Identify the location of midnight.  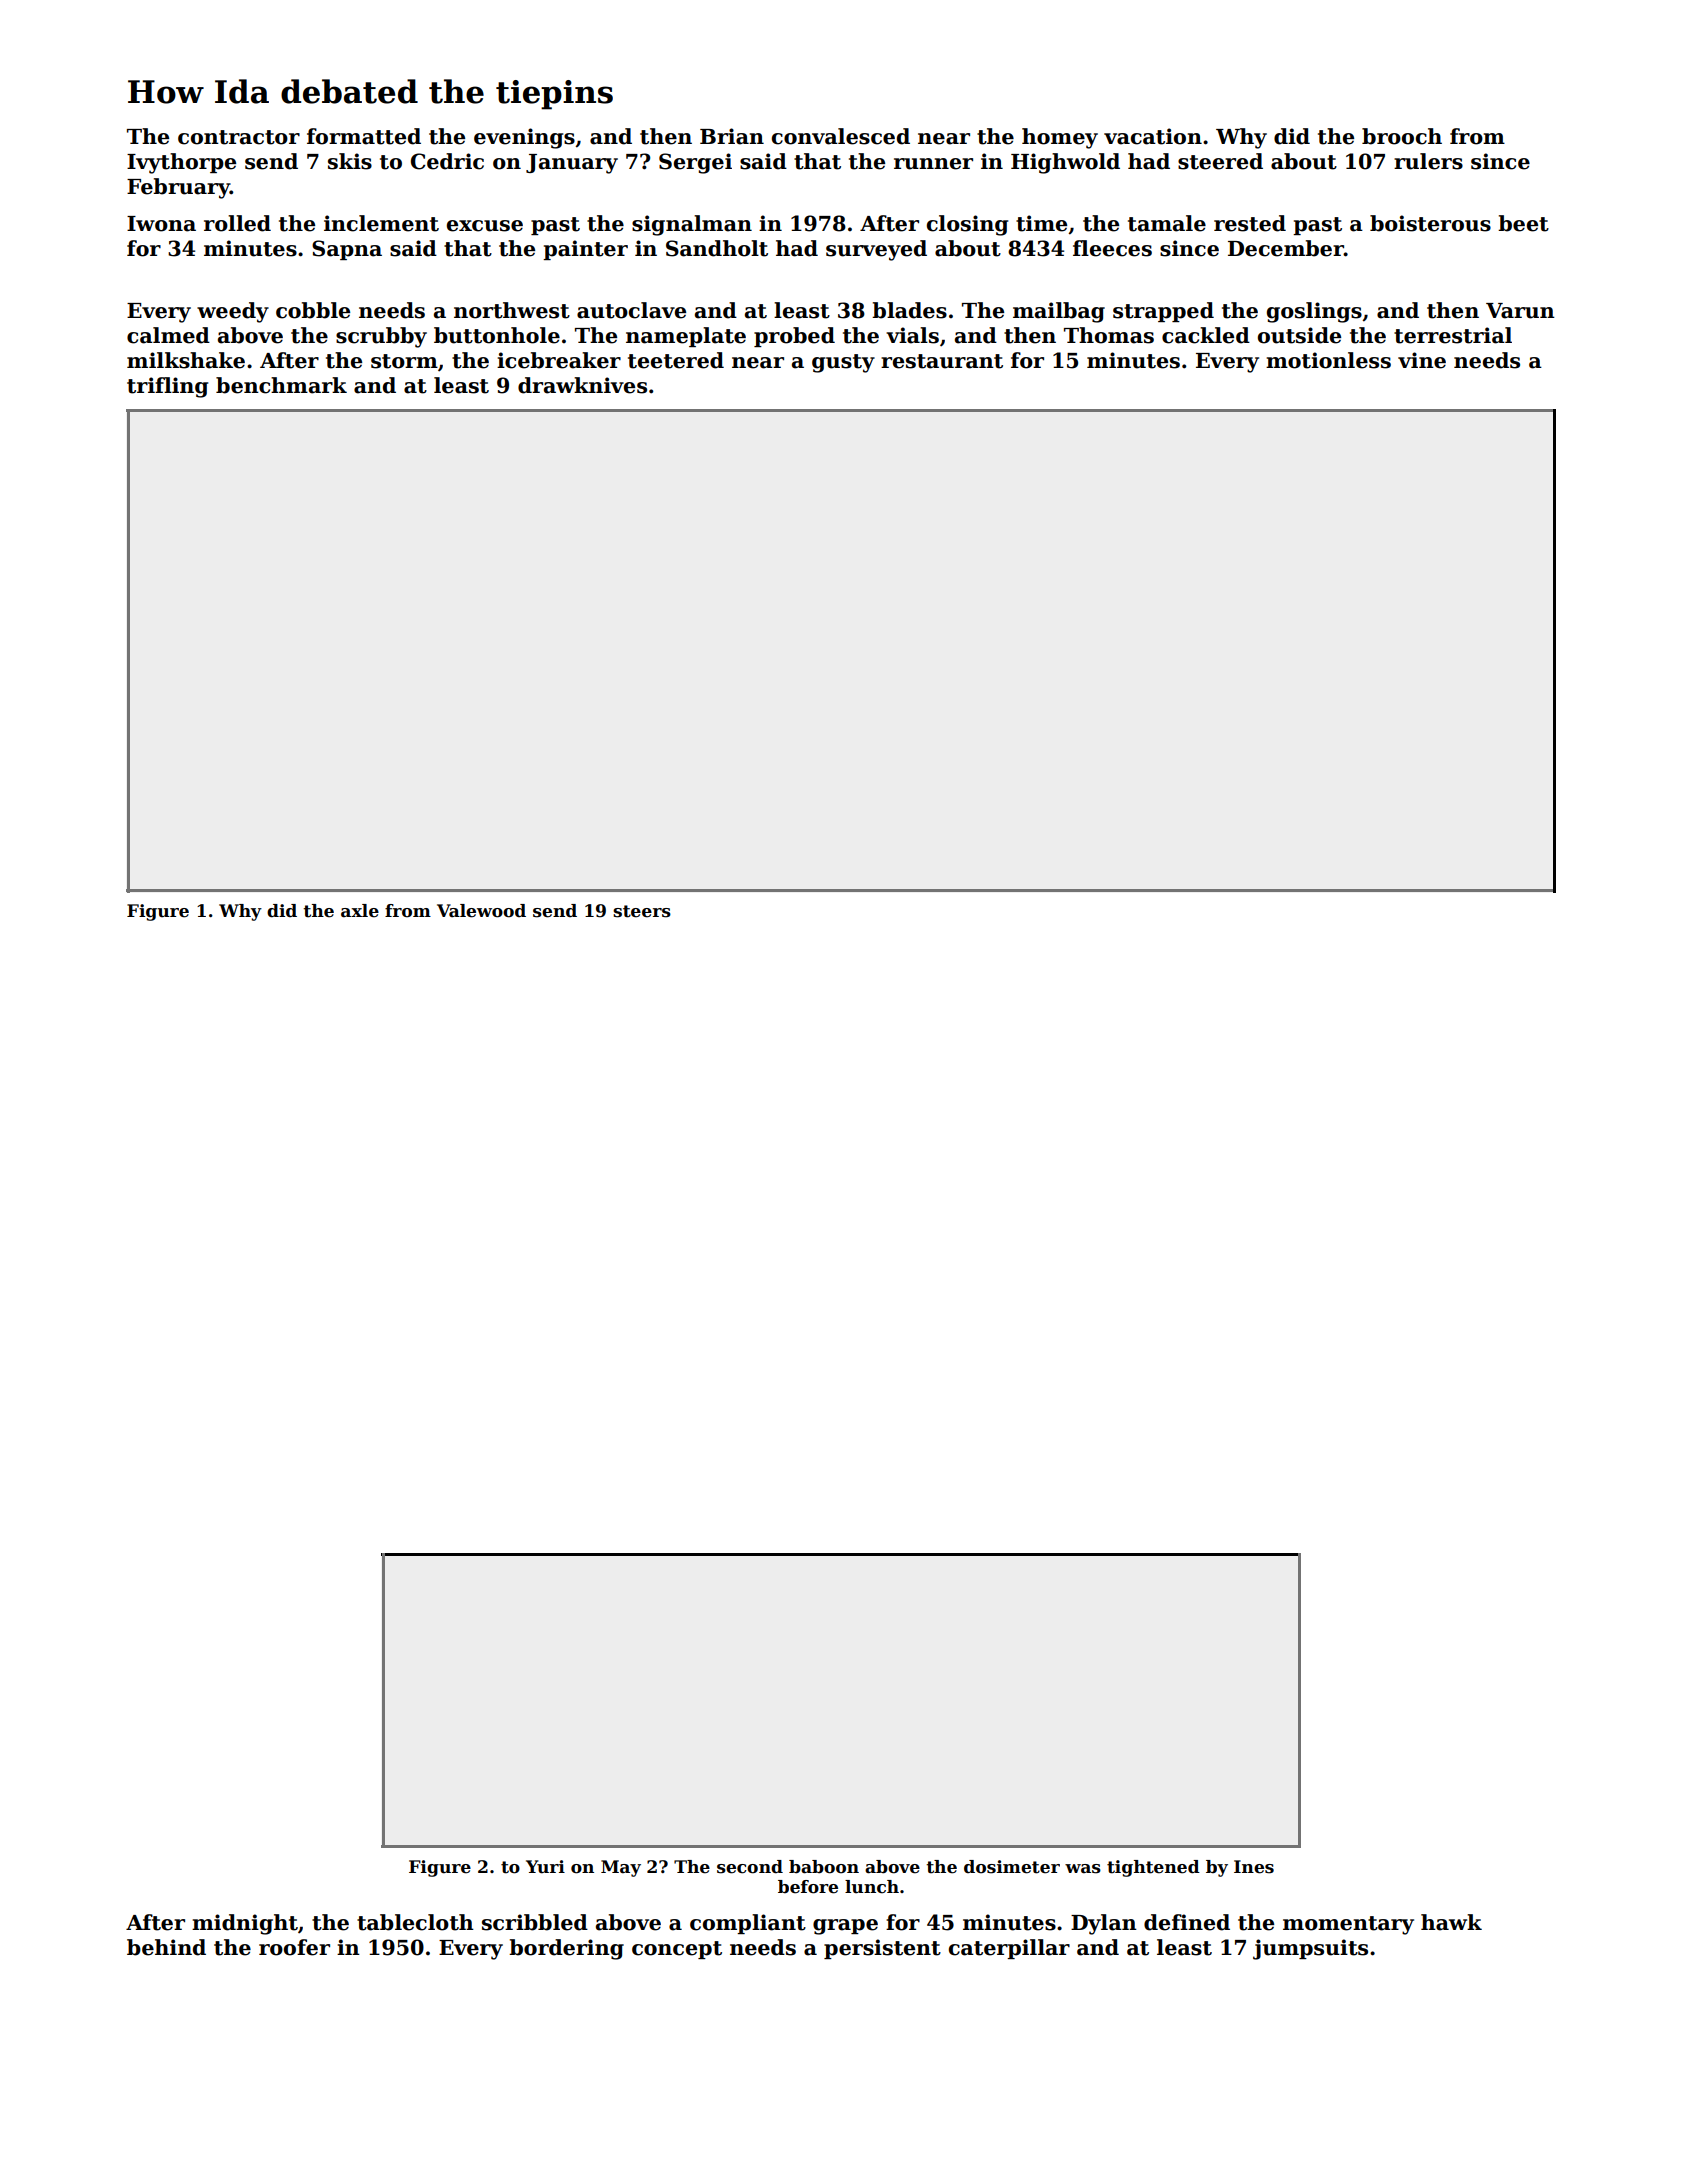
(245, 1924).
